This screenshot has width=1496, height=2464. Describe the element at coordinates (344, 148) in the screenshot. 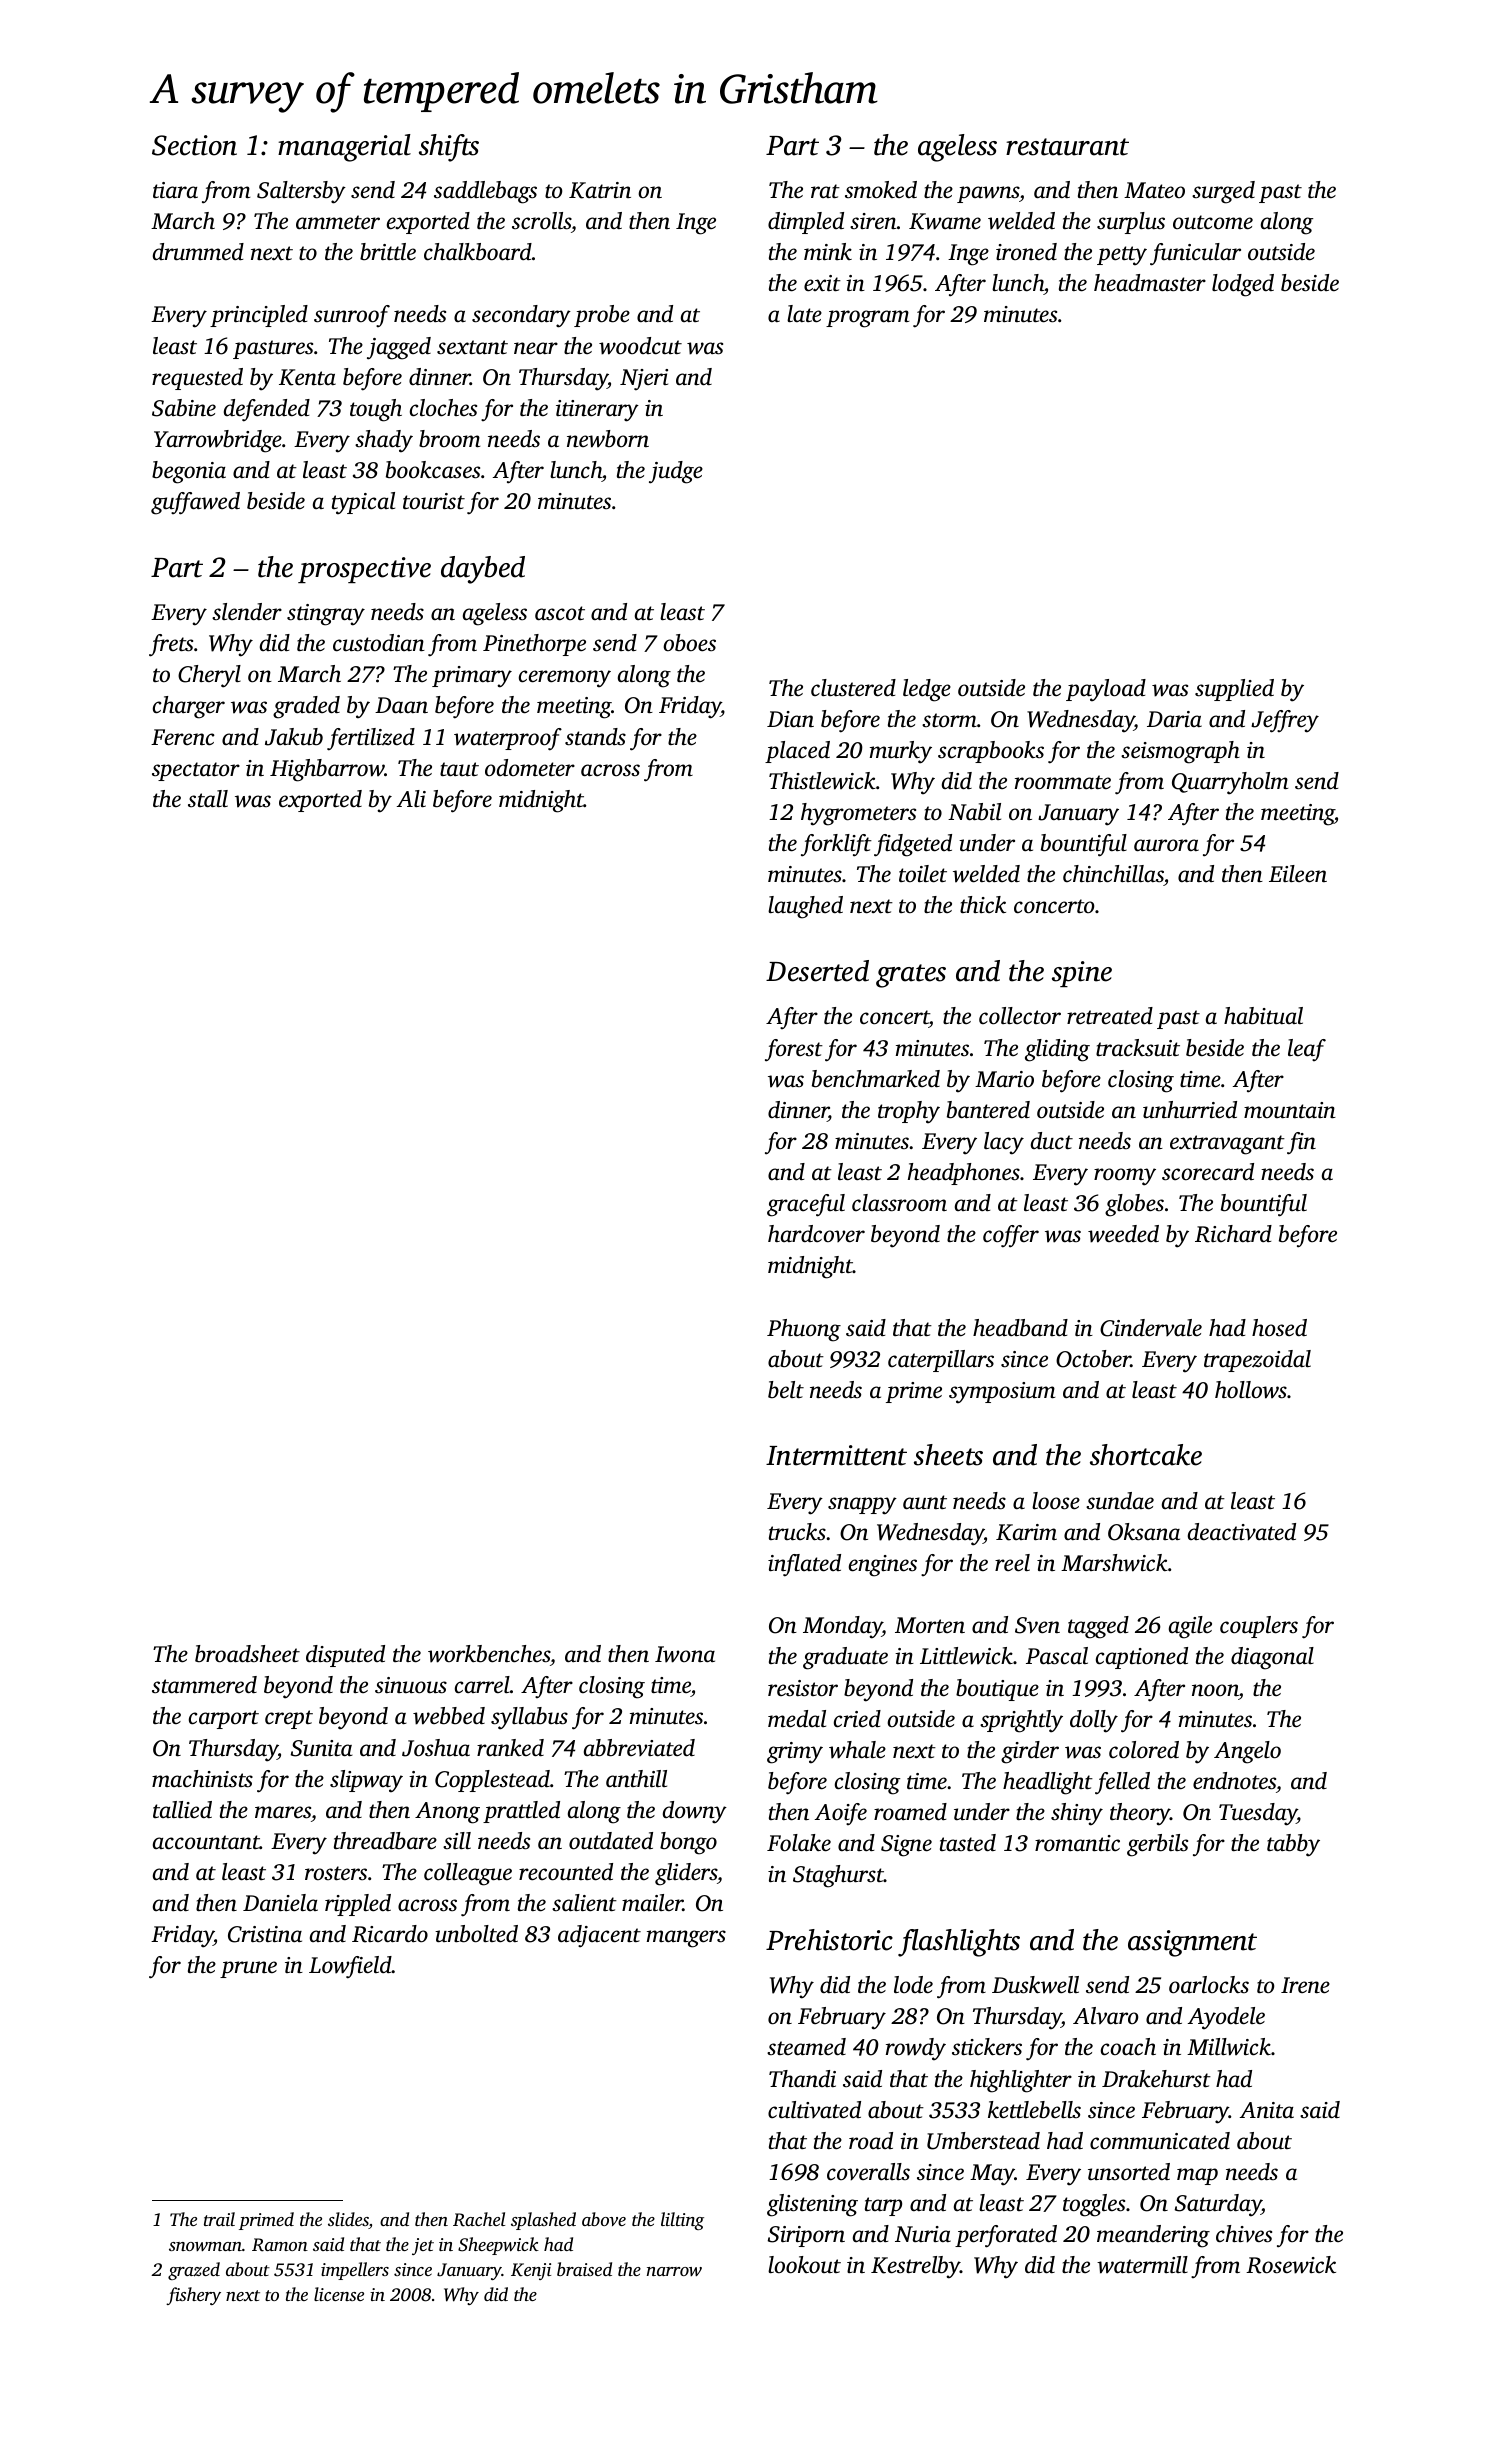

I see `managerial` at that location.
